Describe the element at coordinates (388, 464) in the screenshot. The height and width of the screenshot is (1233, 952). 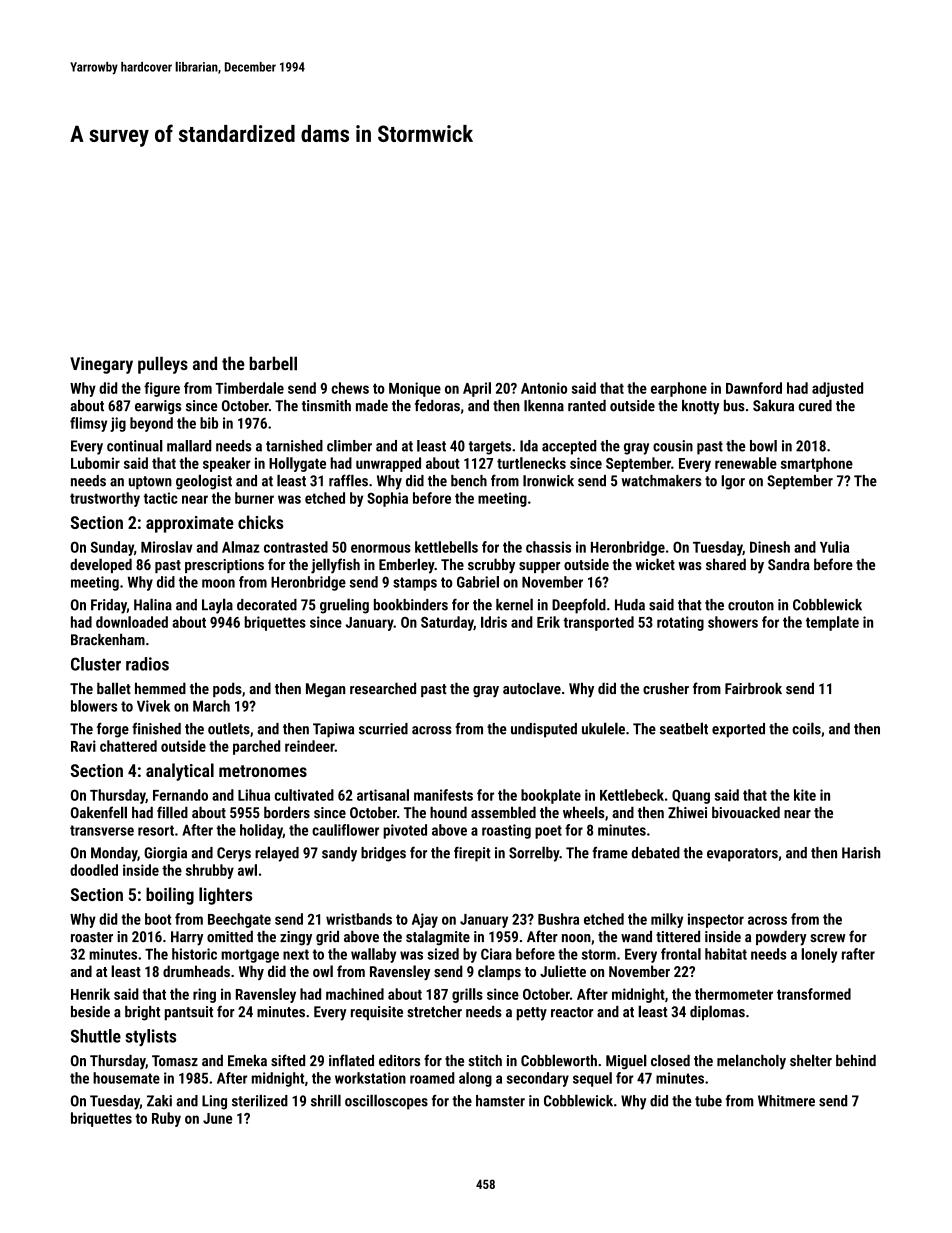
I see `unwrapped` at that location.
